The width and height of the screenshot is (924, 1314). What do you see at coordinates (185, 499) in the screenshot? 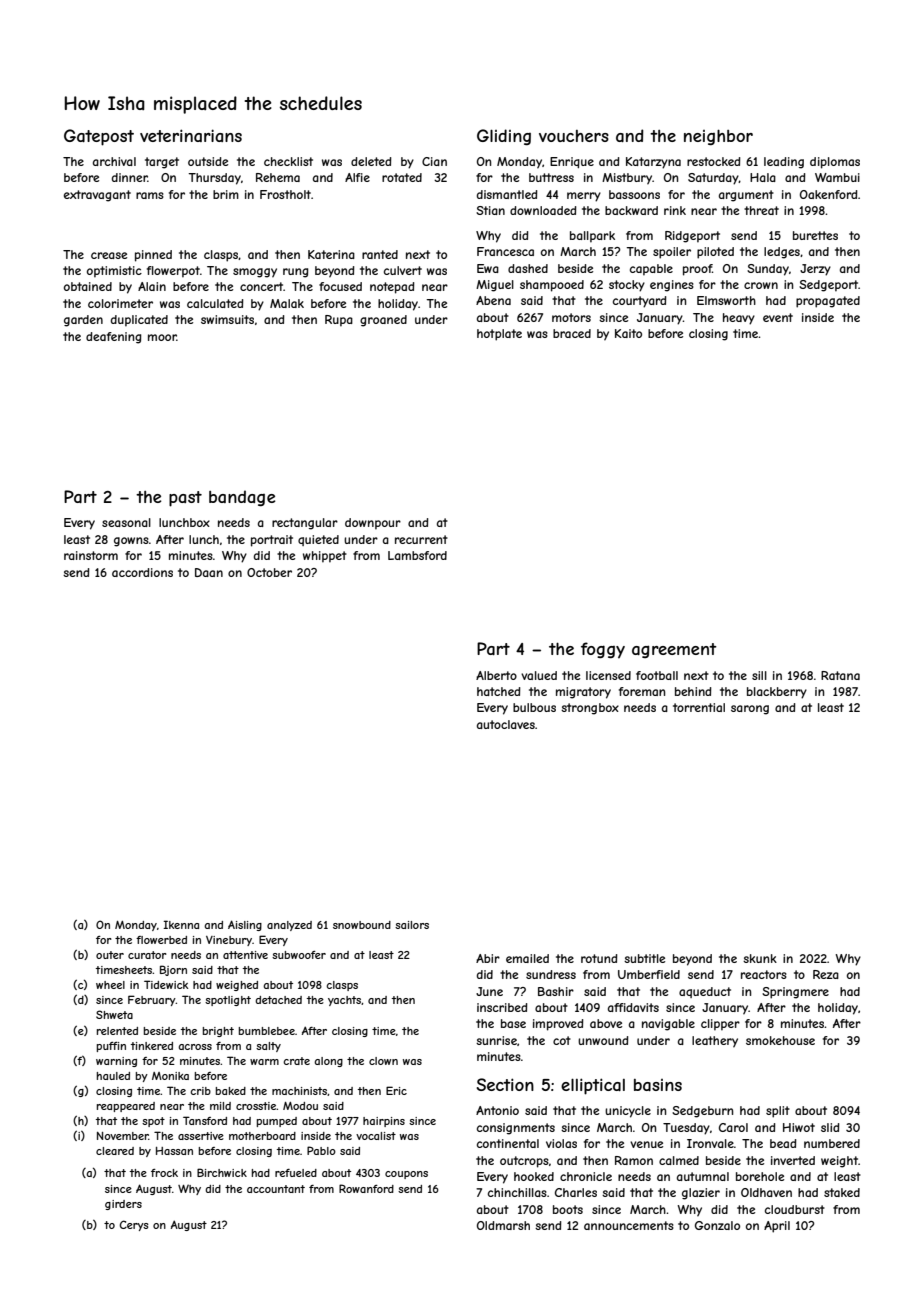
I see `past` at bounding box center [185, 499].
